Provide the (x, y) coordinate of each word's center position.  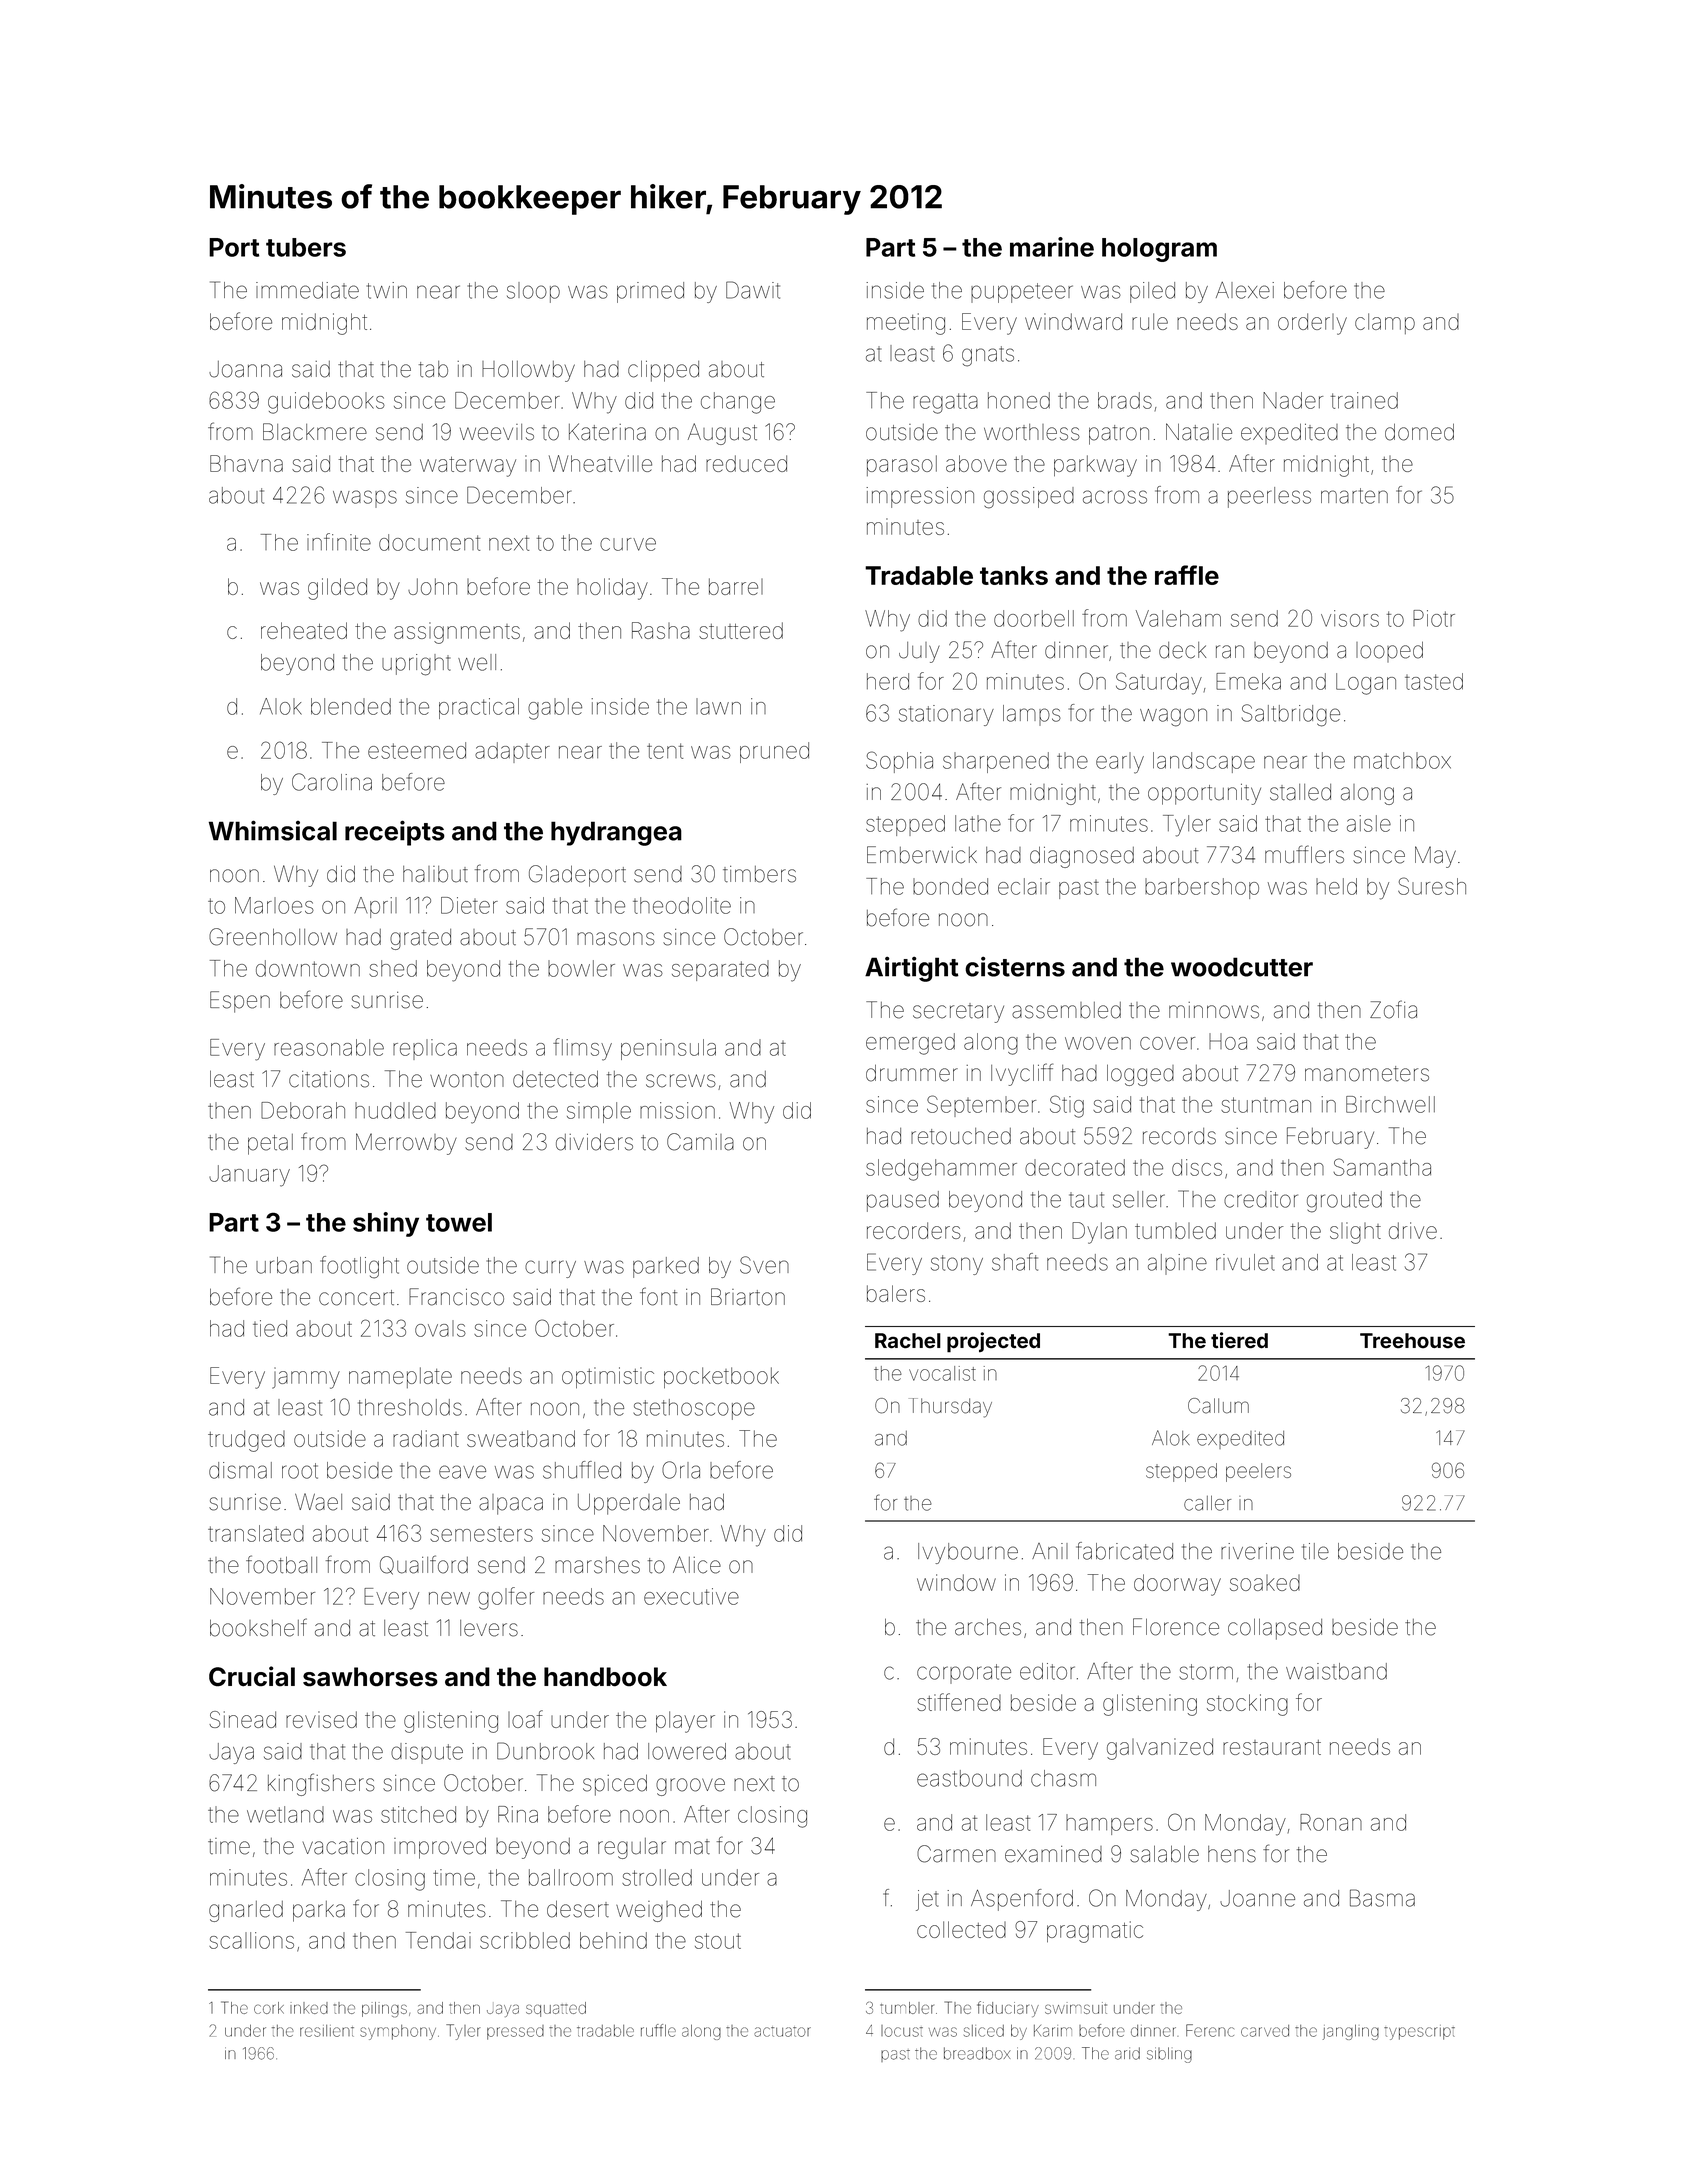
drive (1413, 1230)
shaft (1015, 1262)
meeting (906, 324)
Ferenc (1210, 2030)
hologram (1159, 250)
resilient (327, 2031)
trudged (246, 1441)
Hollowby (528, 371)
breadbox (977, 2053)
